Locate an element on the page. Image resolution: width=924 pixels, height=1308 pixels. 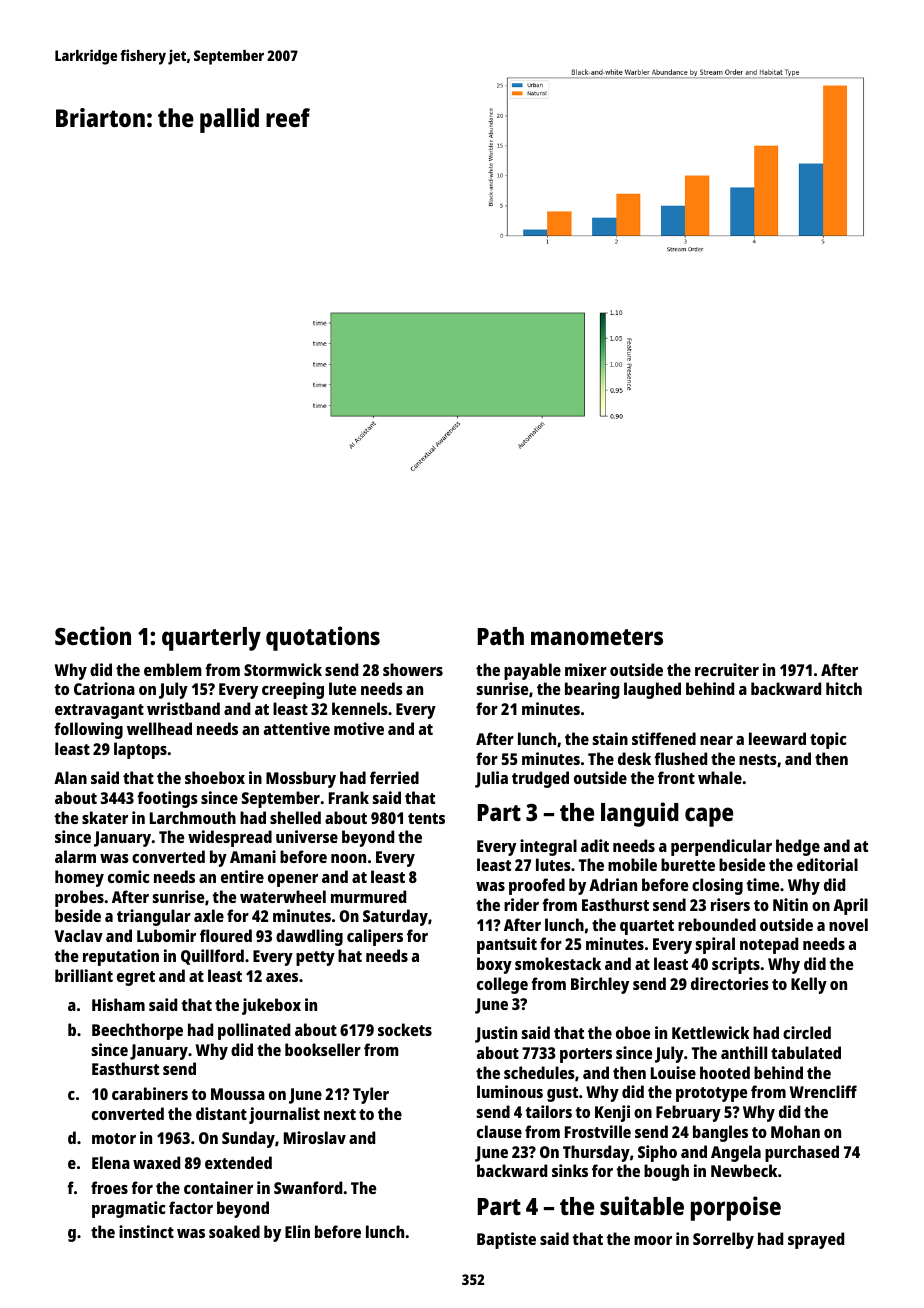
soaked is located at coordinates (234, 1231).
